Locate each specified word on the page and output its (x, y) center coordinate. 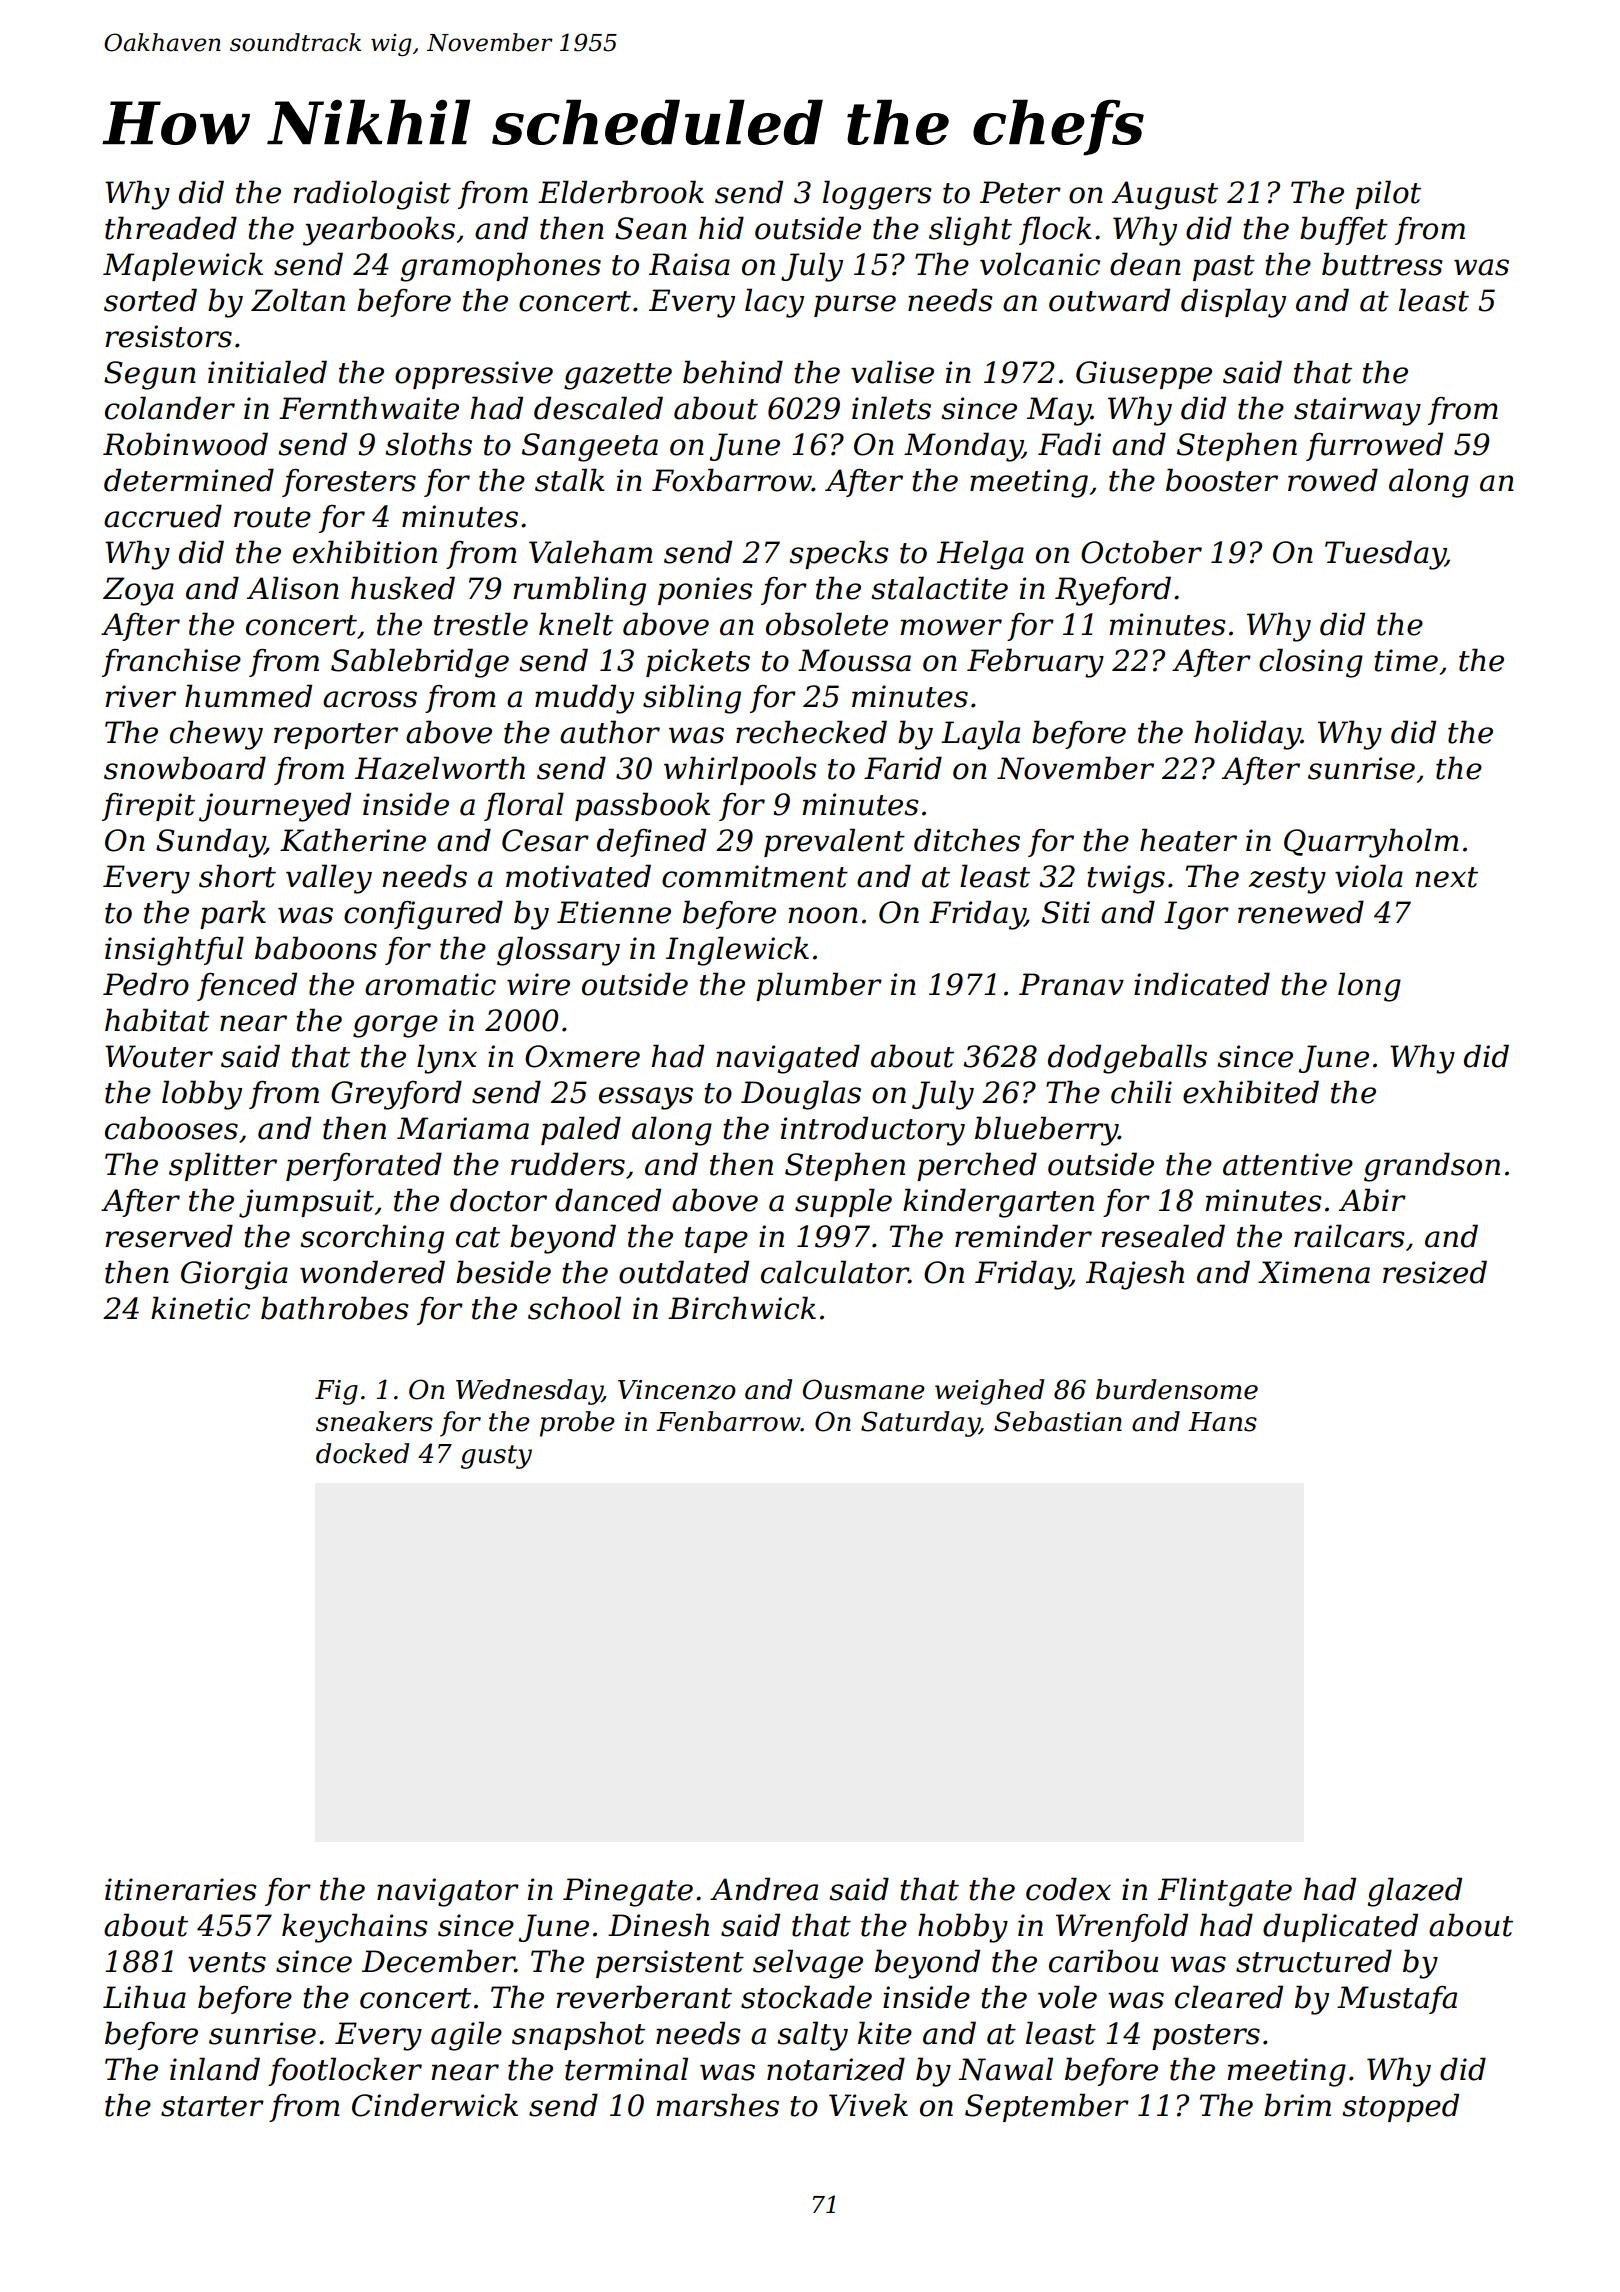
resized (1435, 1272)
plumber (819, 986)
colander (170, 408)
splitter (223, 1166)
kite (885, 2033)
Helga (980, 555)
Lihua (144, 1997)
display (1233, 303)
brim (1297, 2105)
